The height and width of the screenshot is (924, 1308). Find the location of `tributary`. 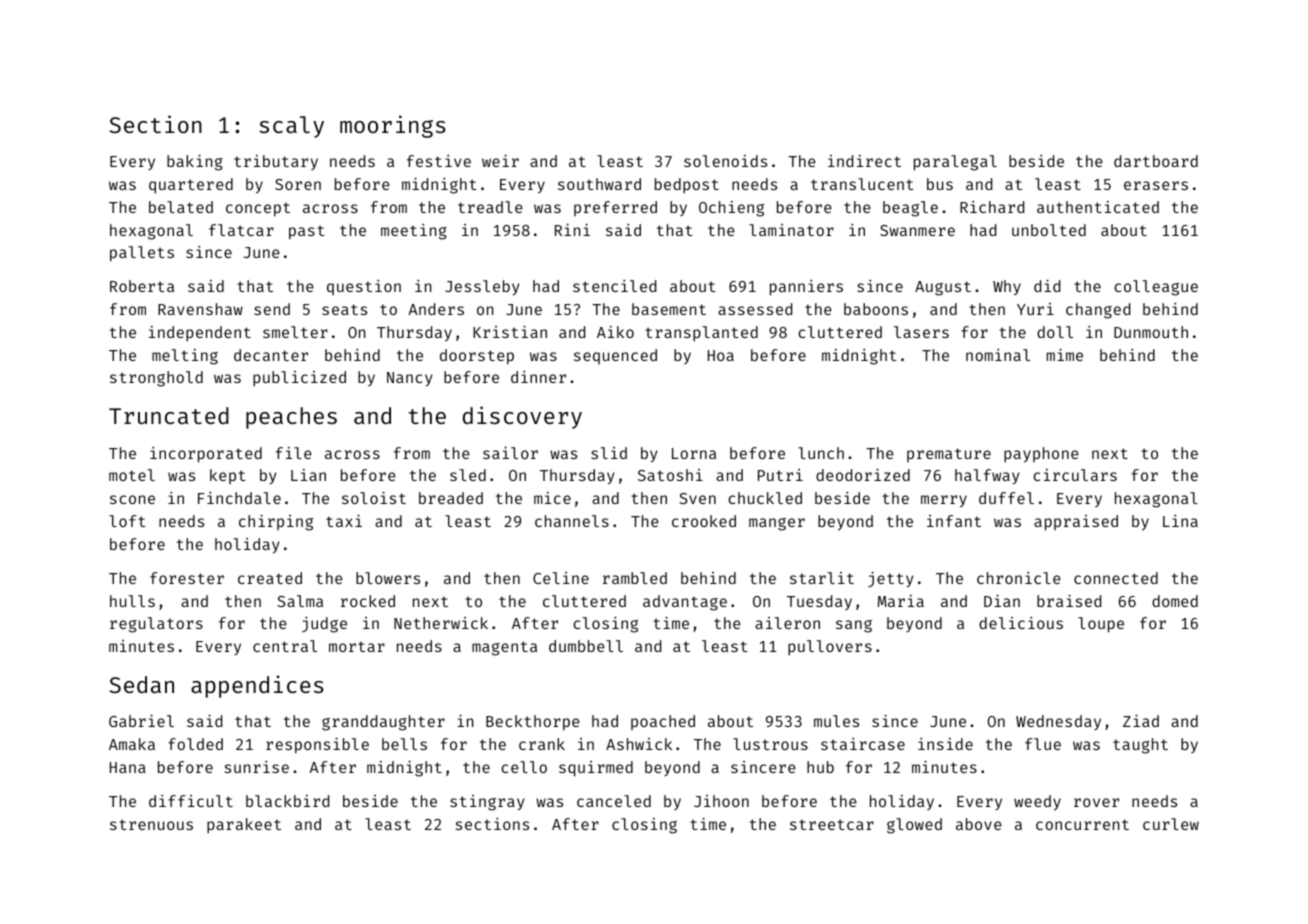

tributary is located at coordinates (276, 162).
